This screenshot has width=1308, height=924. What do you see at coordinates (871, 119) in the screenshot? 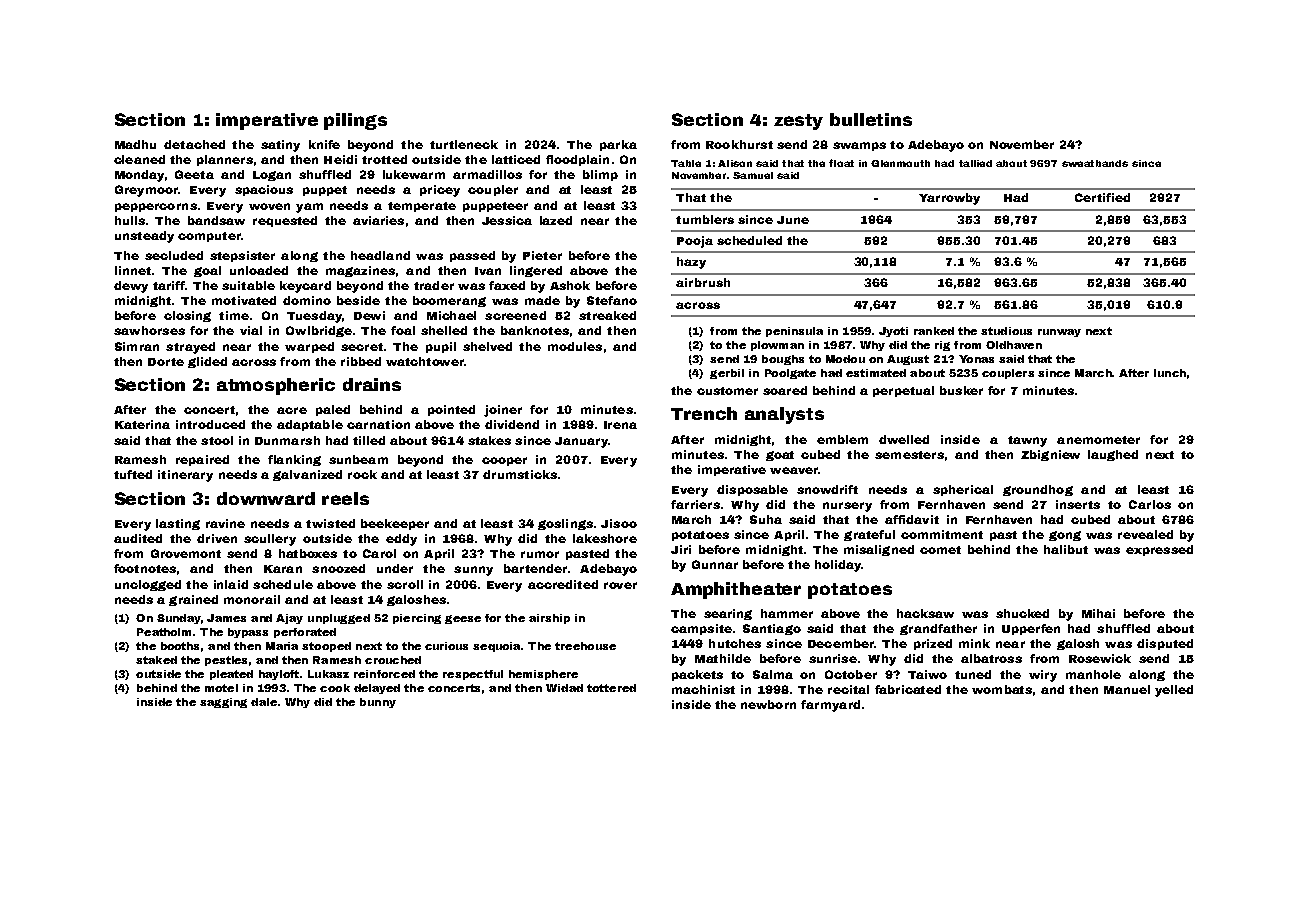
I see `bulletins` at bounding box center [871, 119].
